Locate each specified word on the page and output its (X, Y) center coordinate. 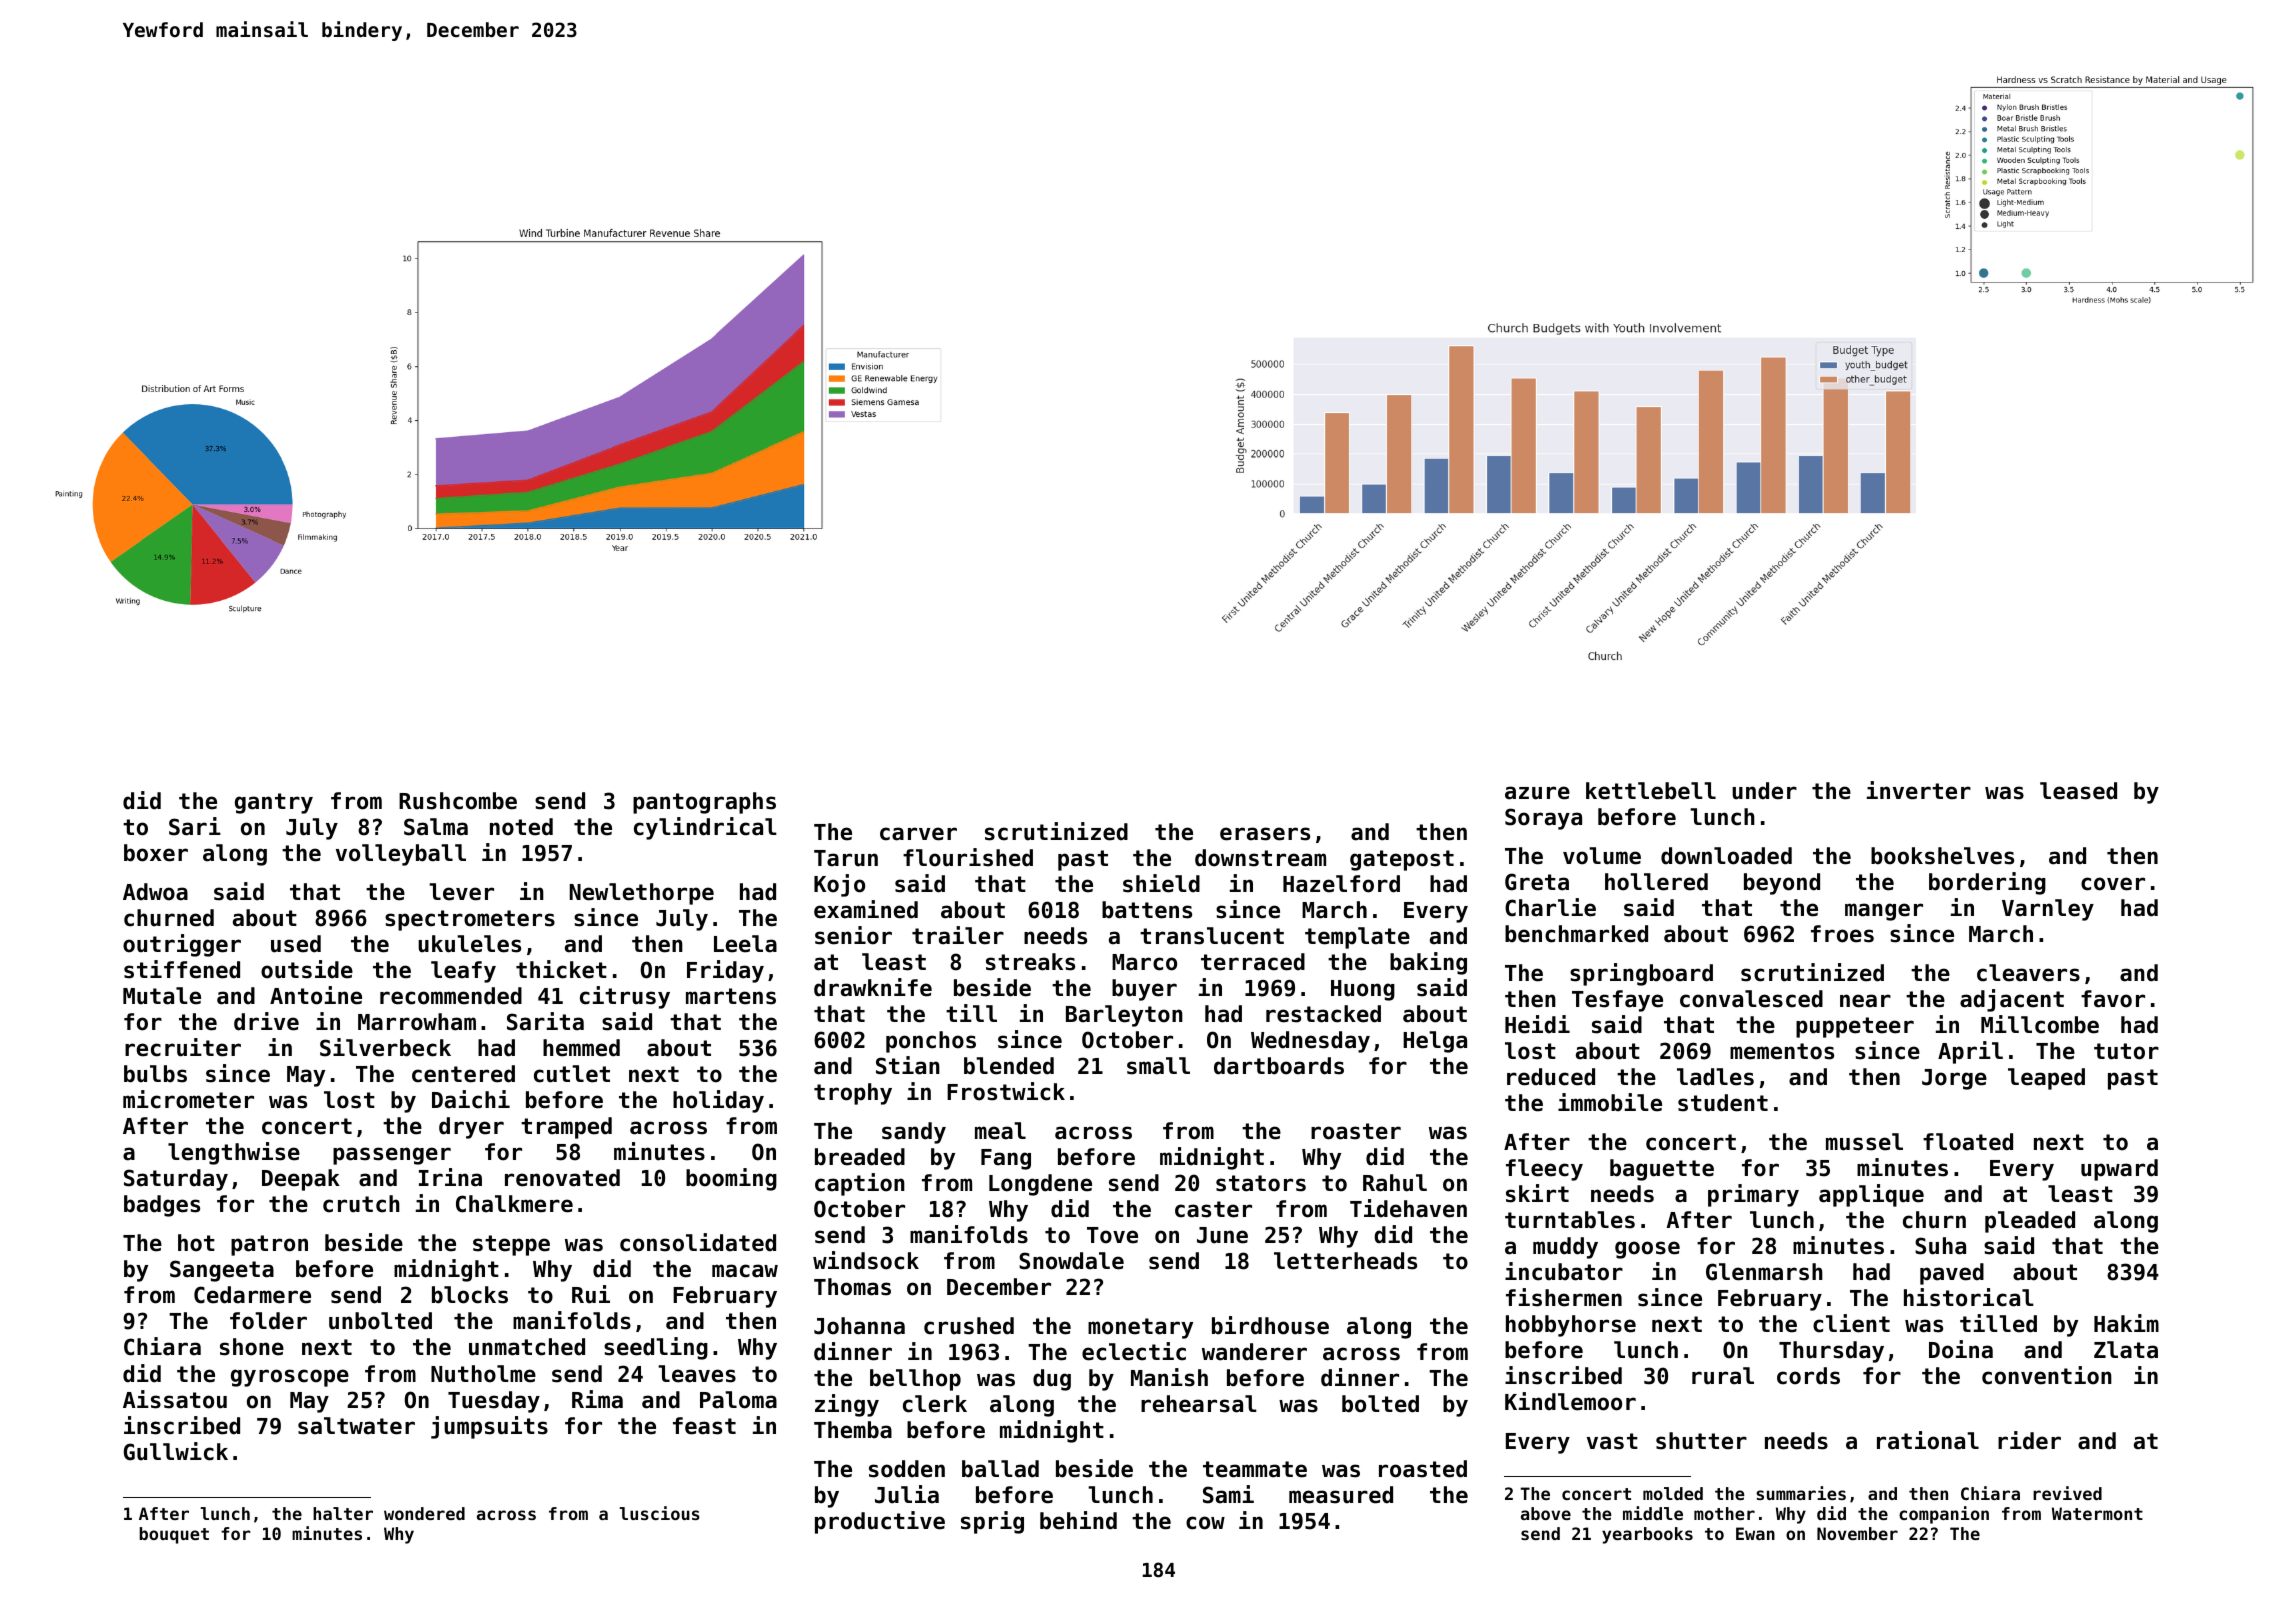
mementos (1782, 1051)
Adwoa (155, 892)
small (1158, 1066)
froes (1842, 934)
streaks (1030, 962)
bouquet (174, 1535)
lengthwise (234, 1153)
